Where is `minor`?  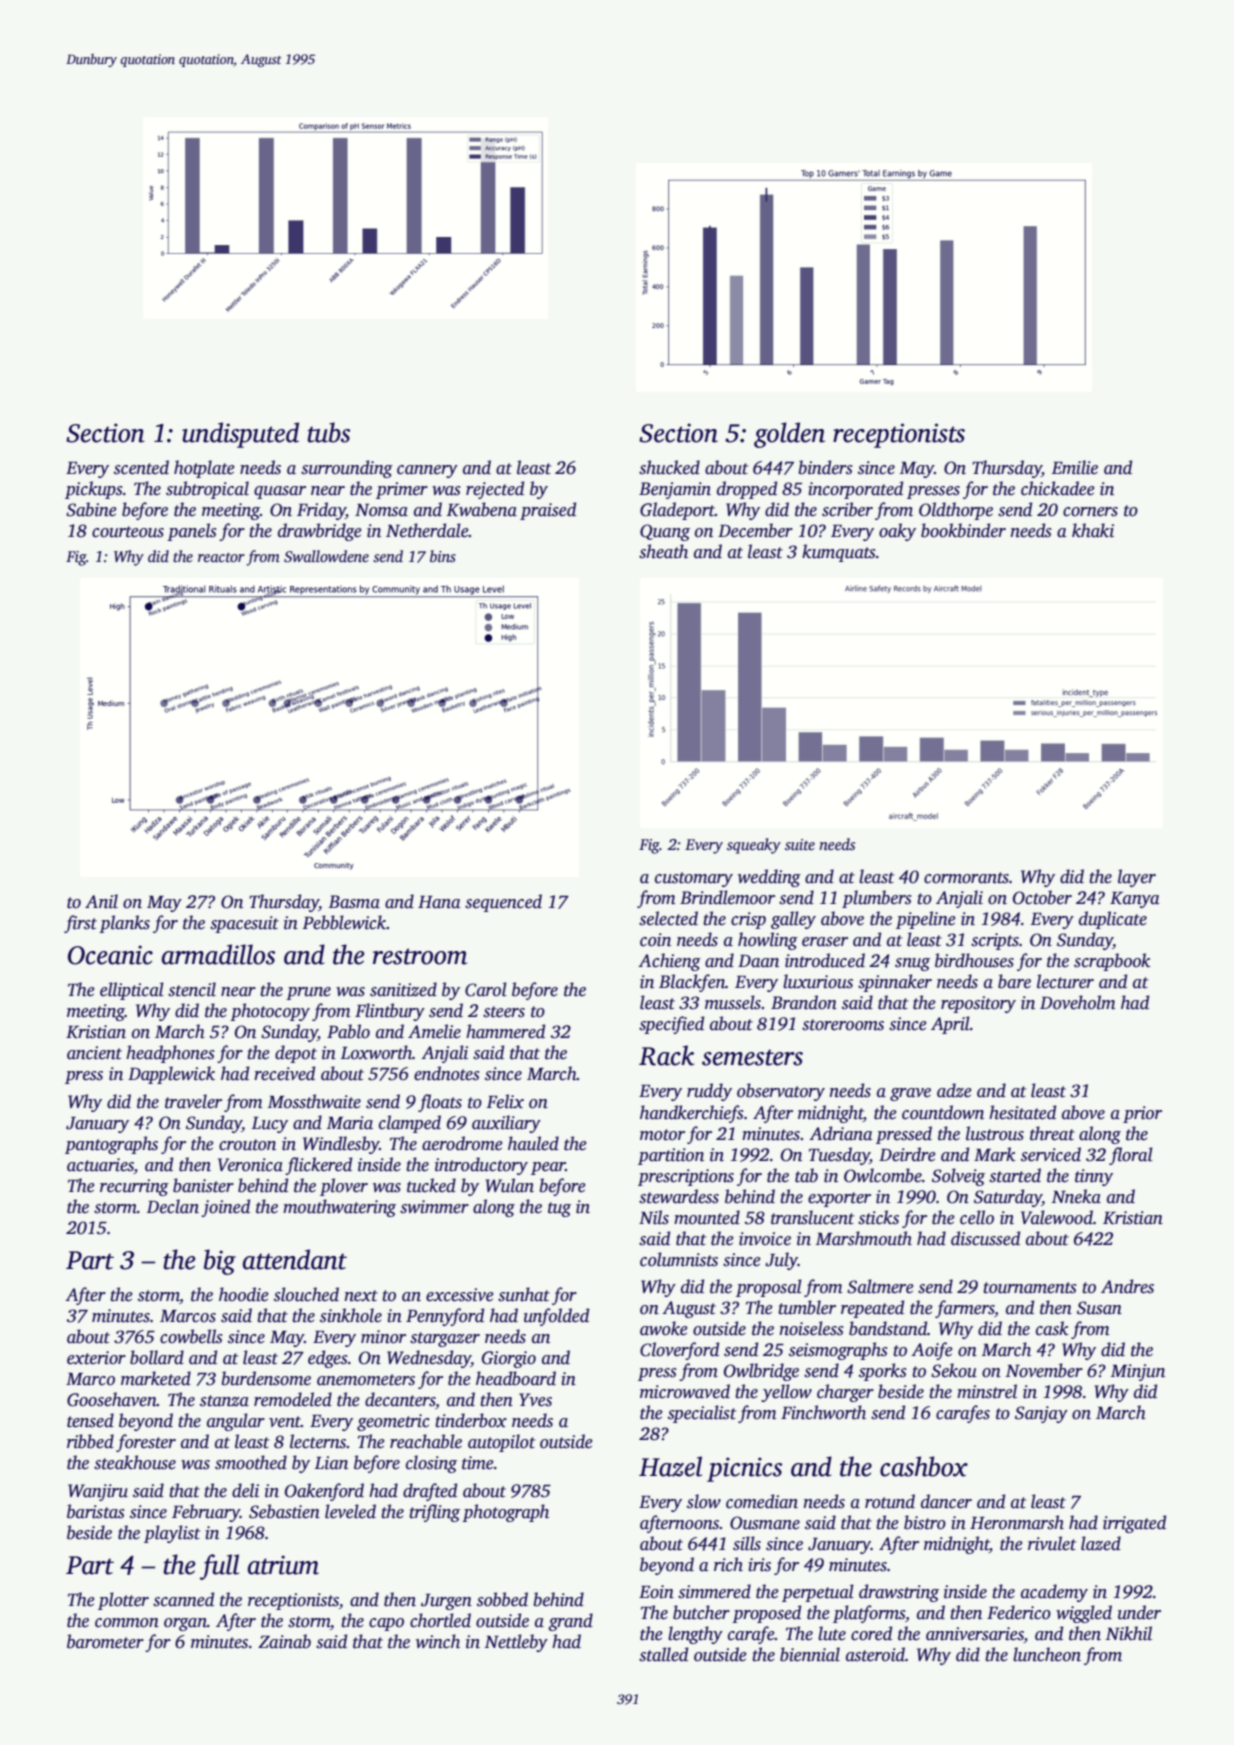 minor is located at coordinates (383, 1337).
